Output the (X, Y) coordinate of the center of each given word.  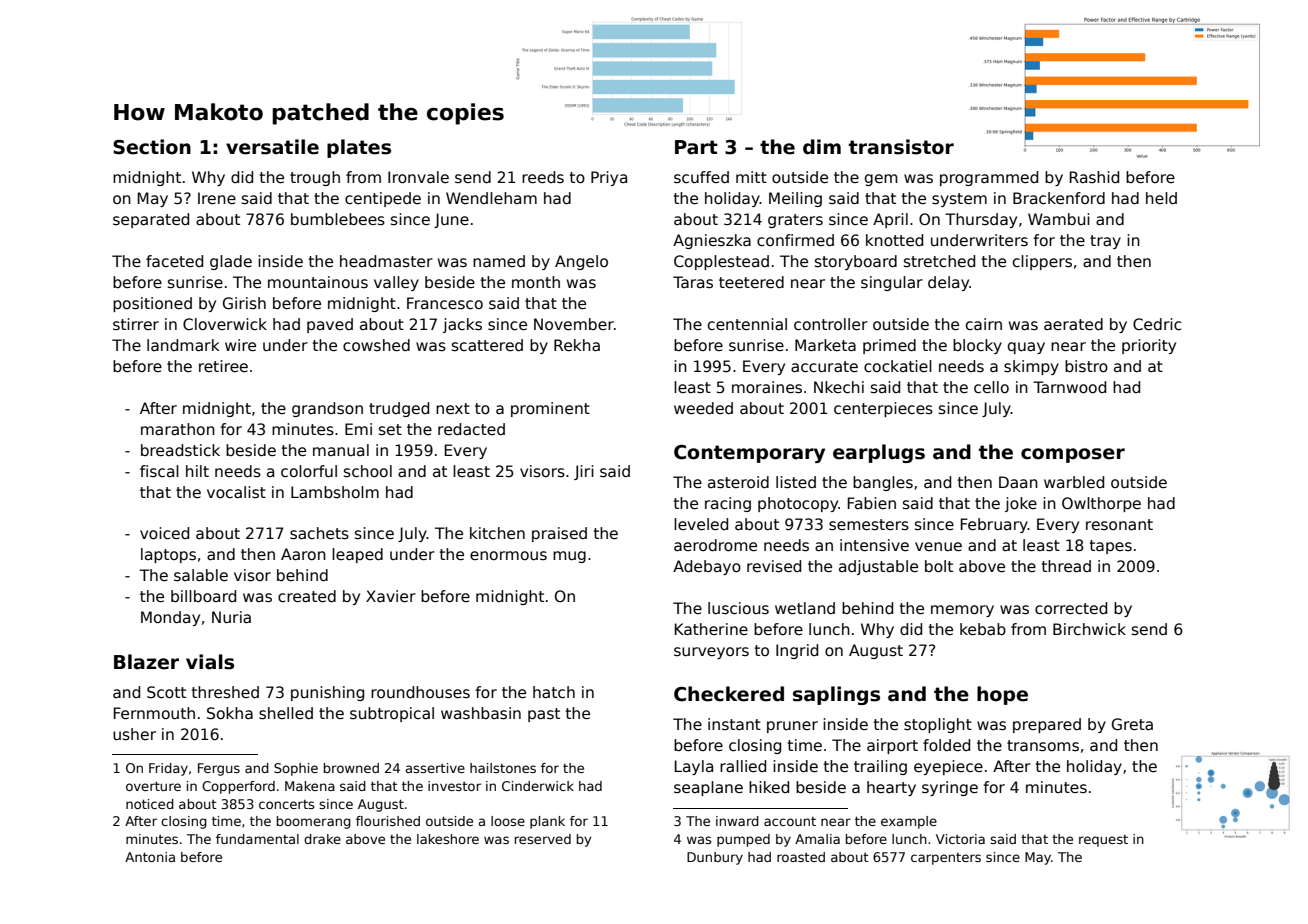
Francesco (445, 303)
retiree (223, 366)
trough (315, 178)
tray (1105, 242)
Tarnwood (1069, 387)
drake (322, 839)
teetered (751, 282)
